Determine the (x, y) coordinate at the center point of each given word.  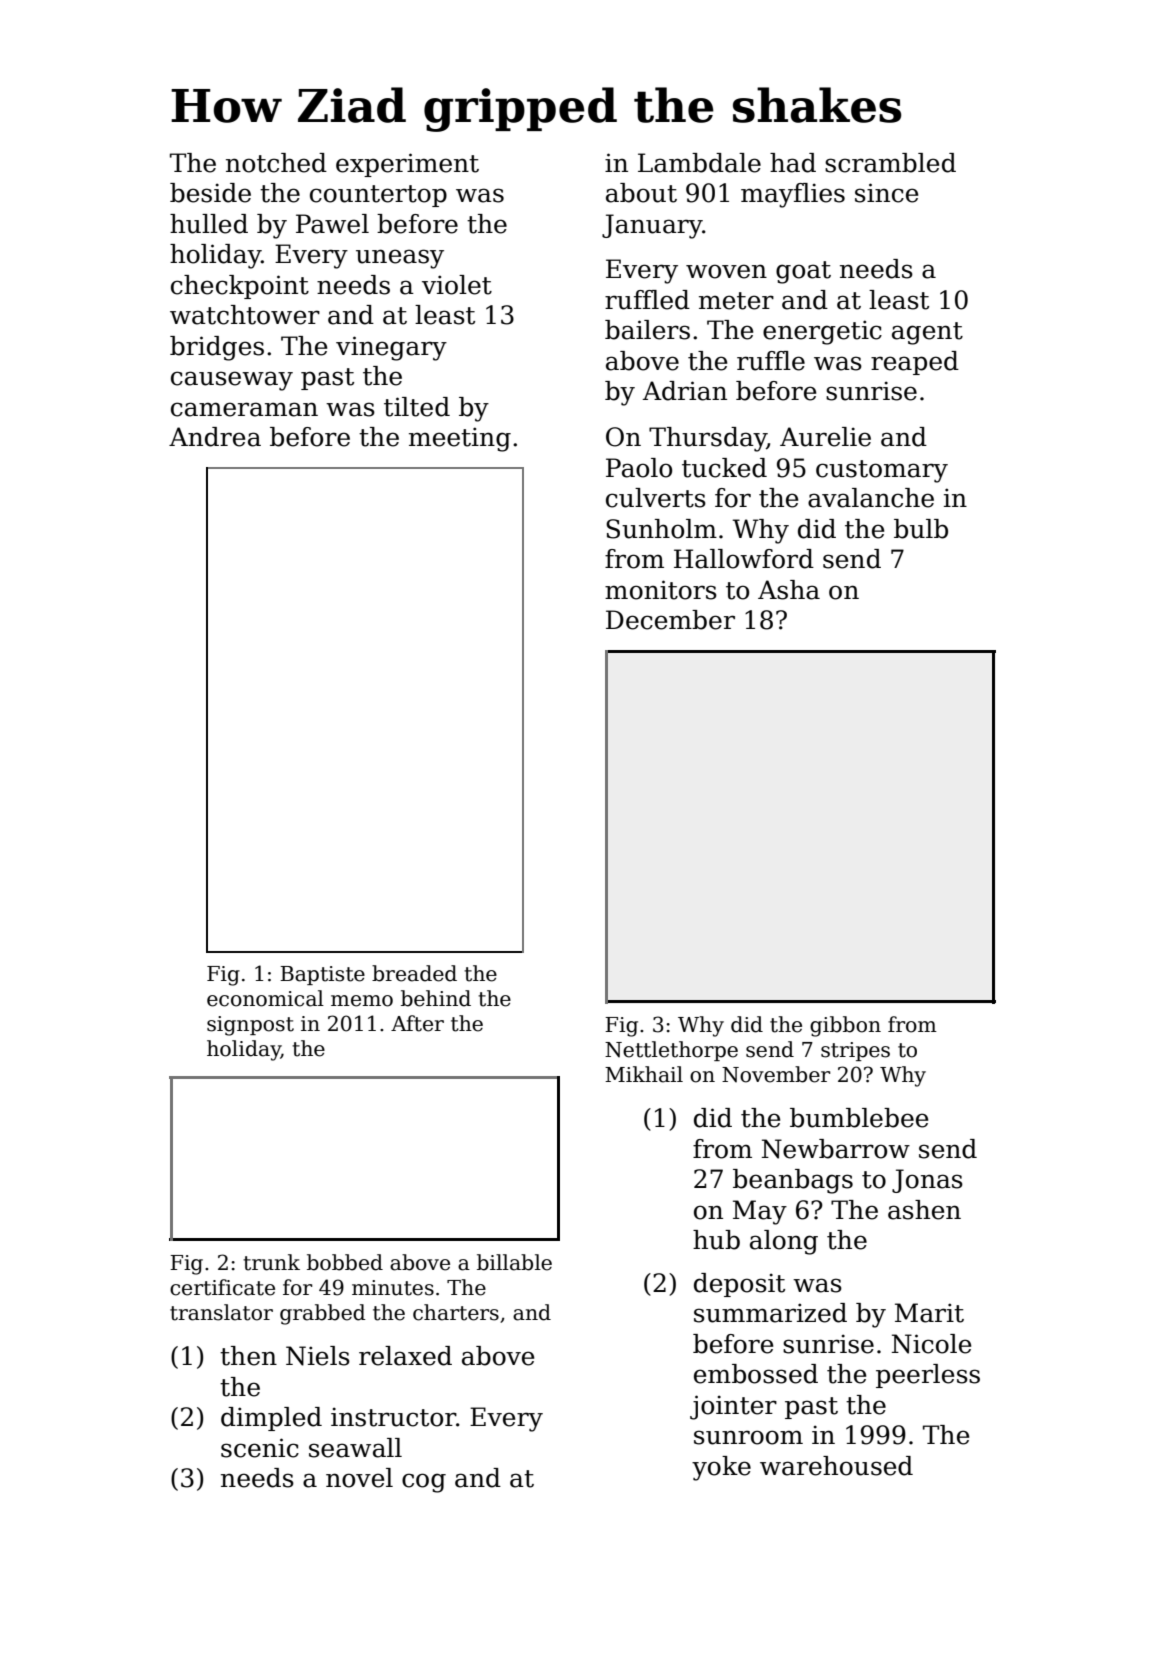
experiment (407, 165)
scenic (260, 1448)
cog (424, 1483)
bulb (921, 529)
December (670, 620)
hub (716, 1240)
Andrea (215, 437)
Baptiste (322, 975)
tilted (417, 407)
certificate (222, 1287)
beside (210, 193)
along (784, 1242)
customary (882, 471)
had (793, 163)
